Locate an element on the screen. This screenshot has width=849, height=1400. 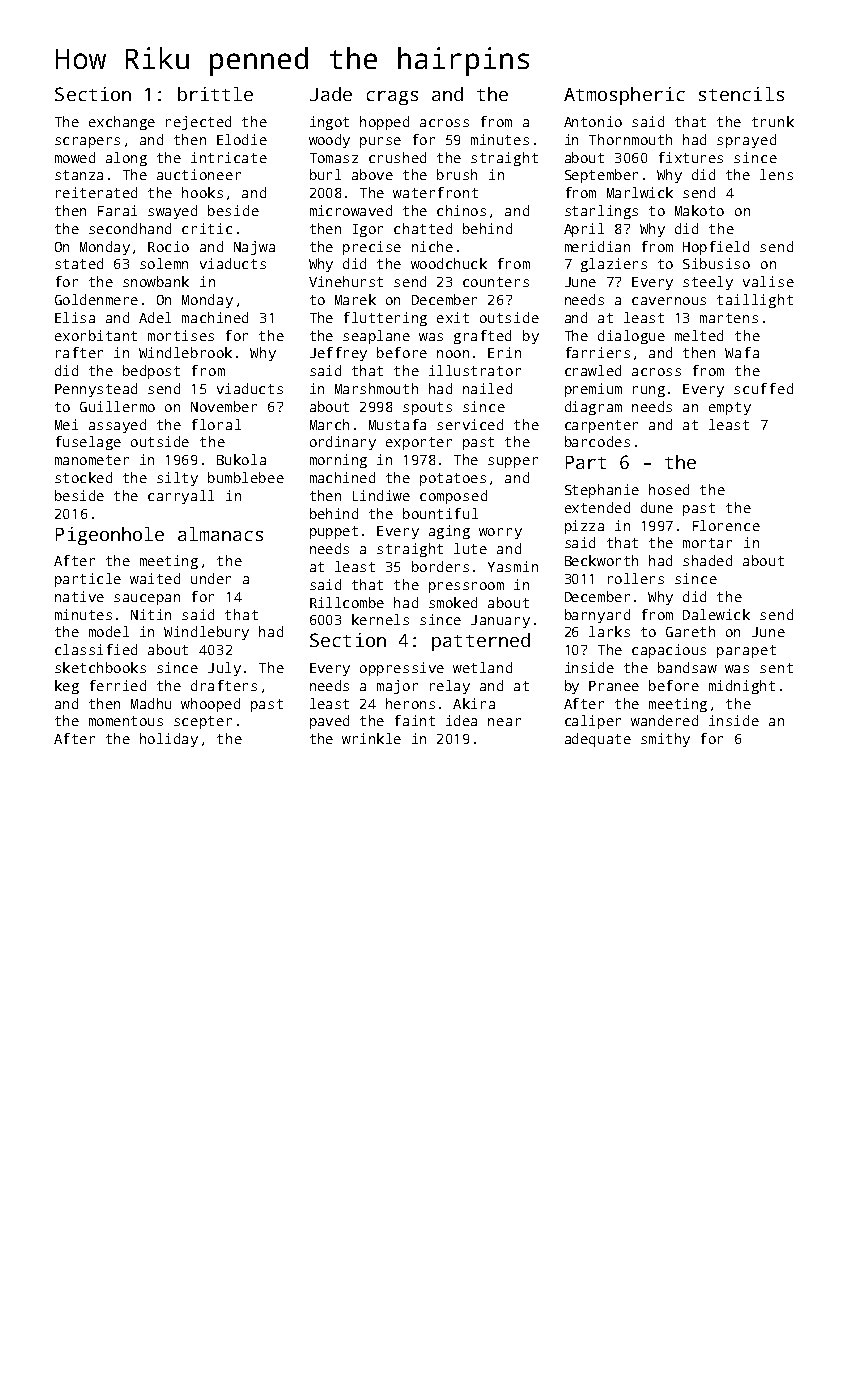
crags is located at coordinates (392, 98).
